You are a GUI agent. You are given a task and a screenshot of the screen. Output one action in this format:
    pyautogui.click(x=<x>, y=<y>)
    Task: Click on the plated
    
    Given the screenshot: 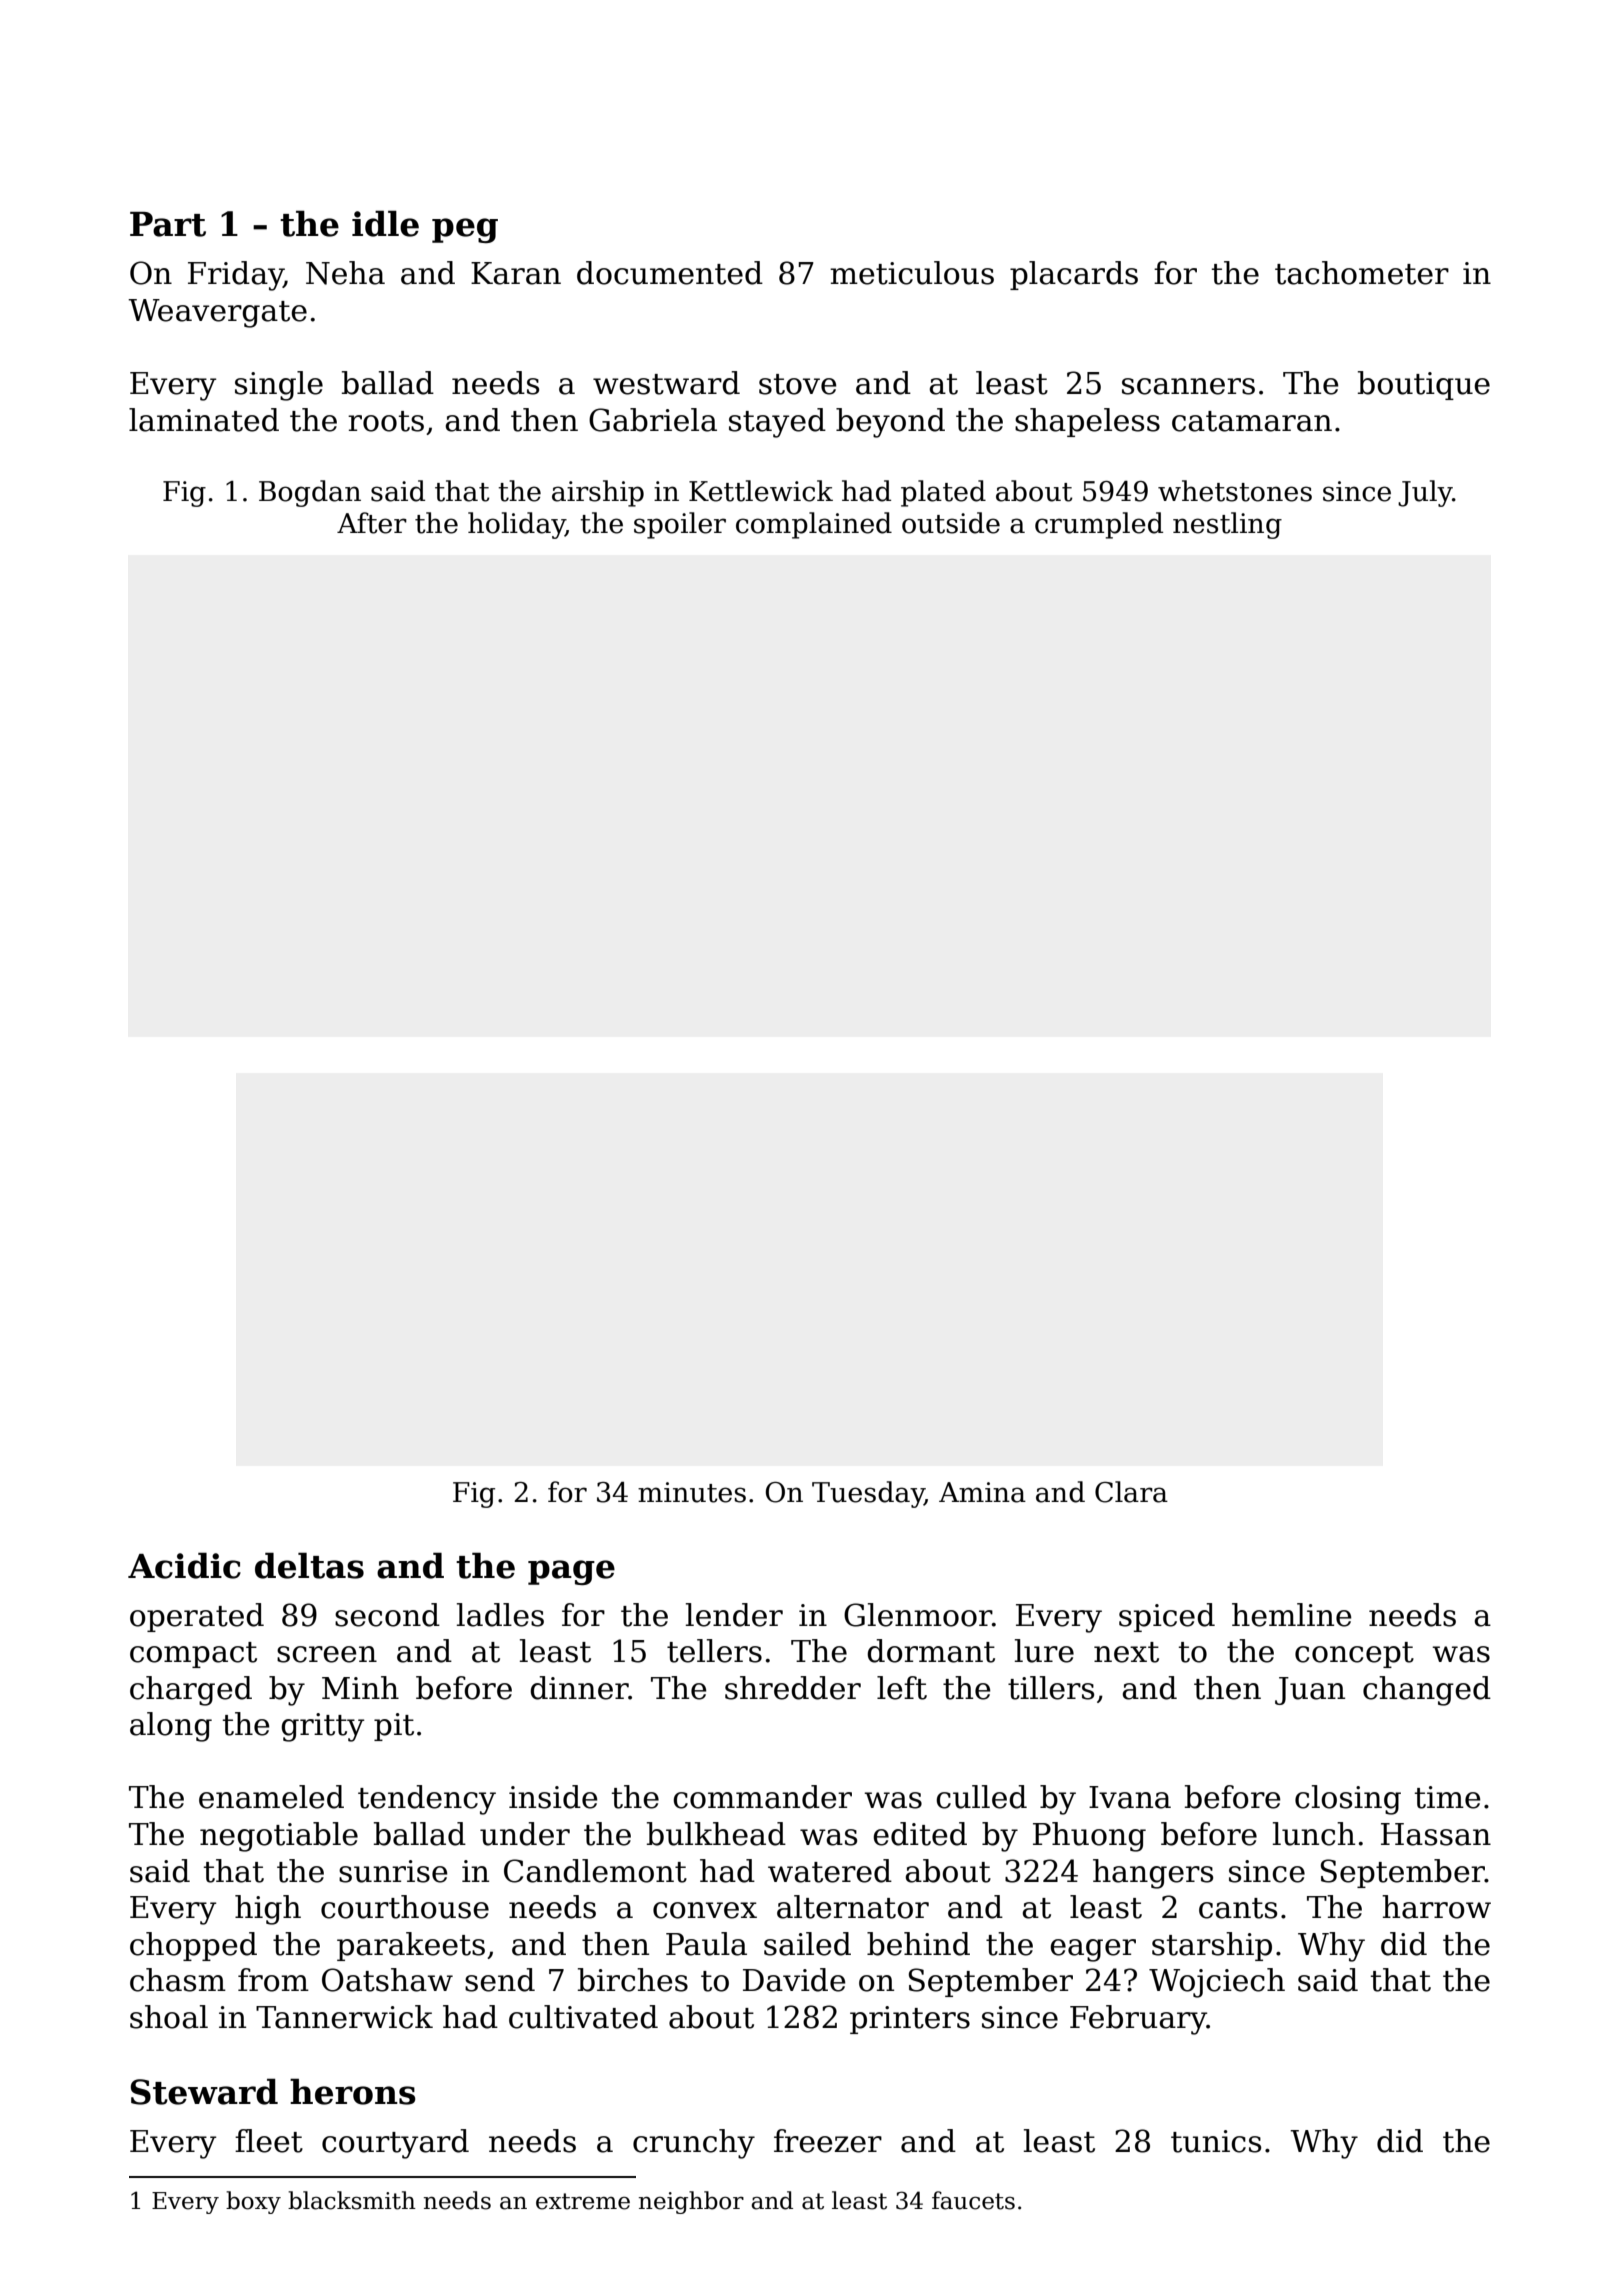 What is the action you would take?
    pyautogui.click(x=943, y=493)
